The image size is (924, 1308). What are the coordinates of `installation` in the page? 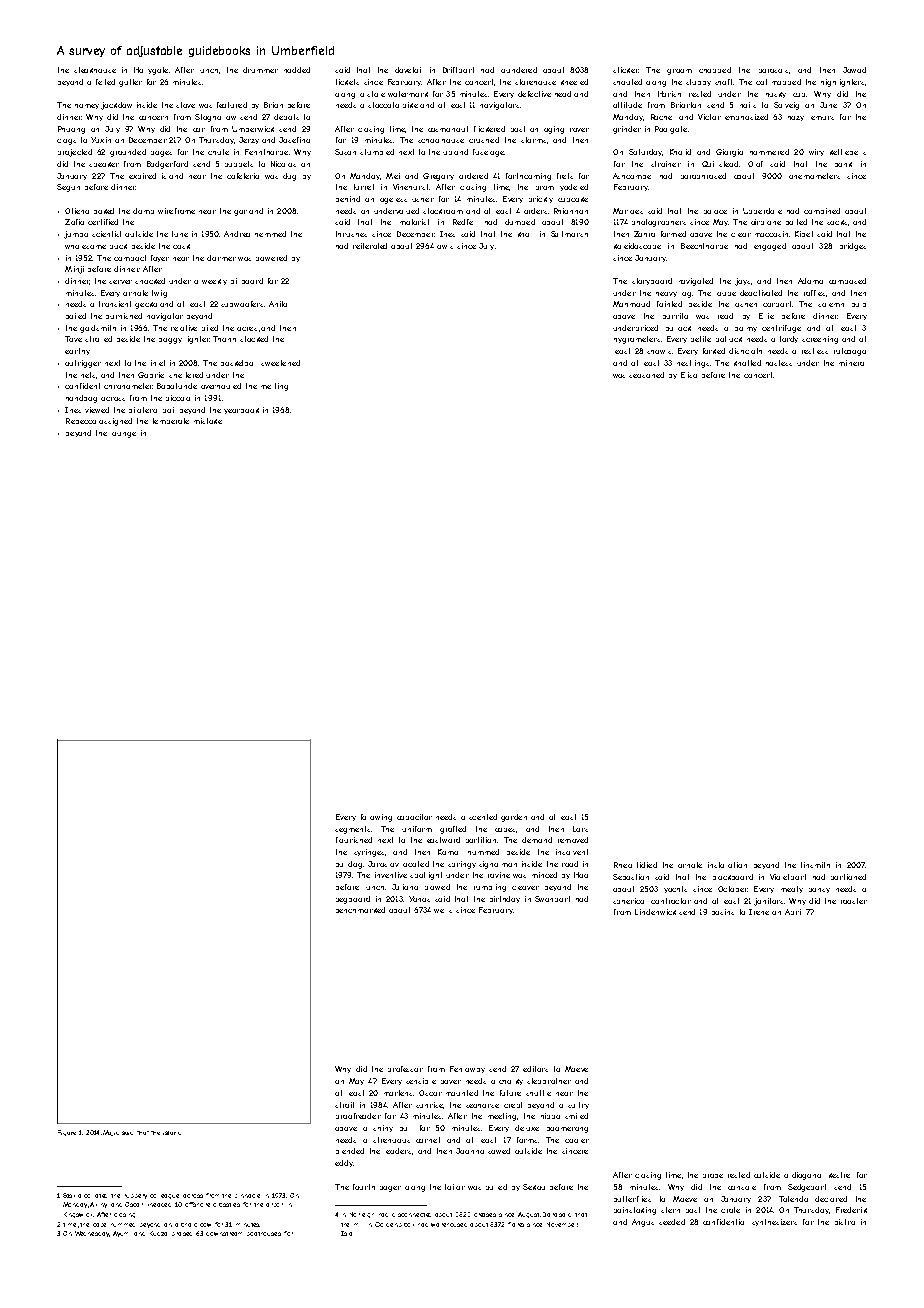 It's located at (727, 865).
